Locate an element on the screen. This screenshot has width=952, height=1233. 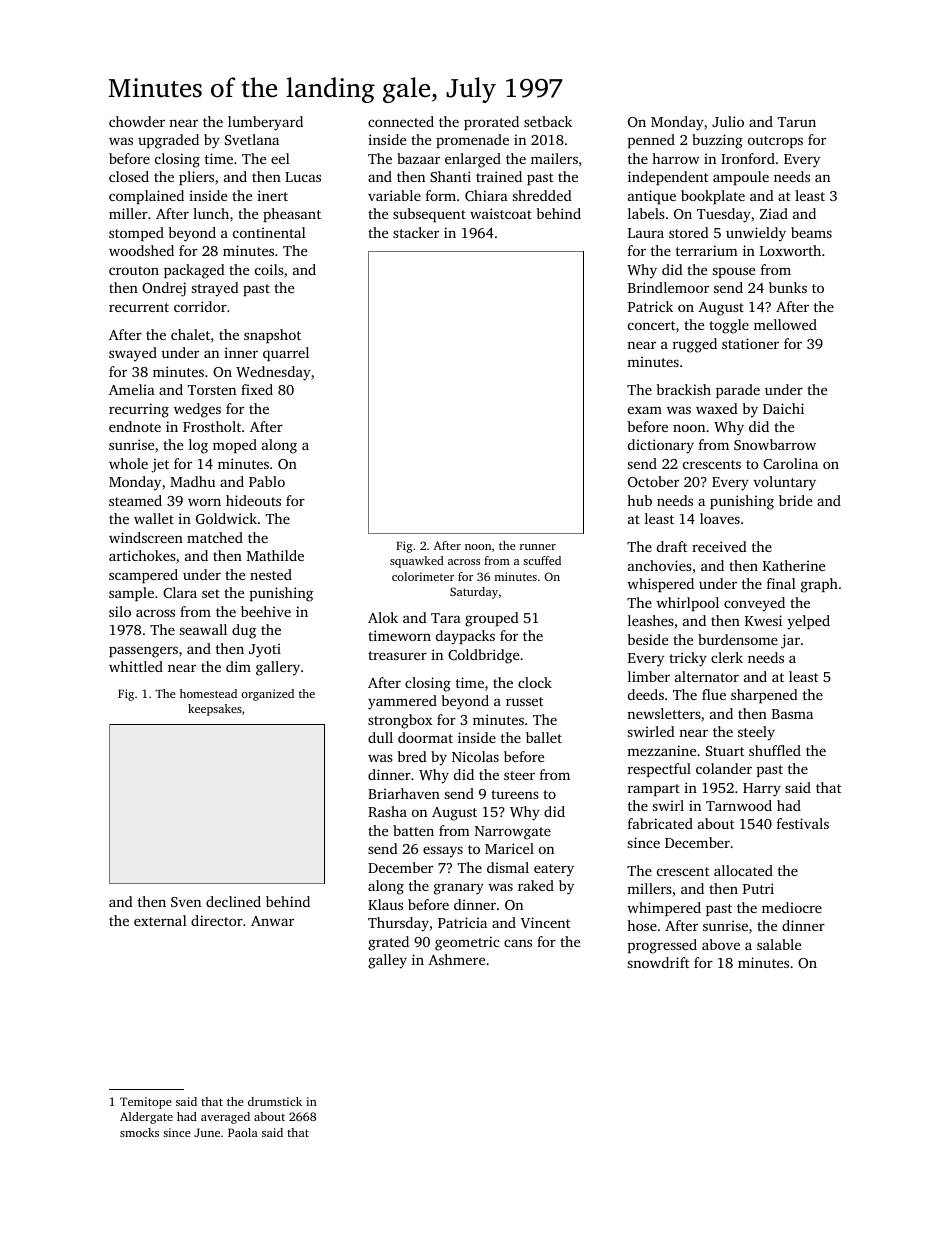
Julio is located at coordinates (728, 121).
